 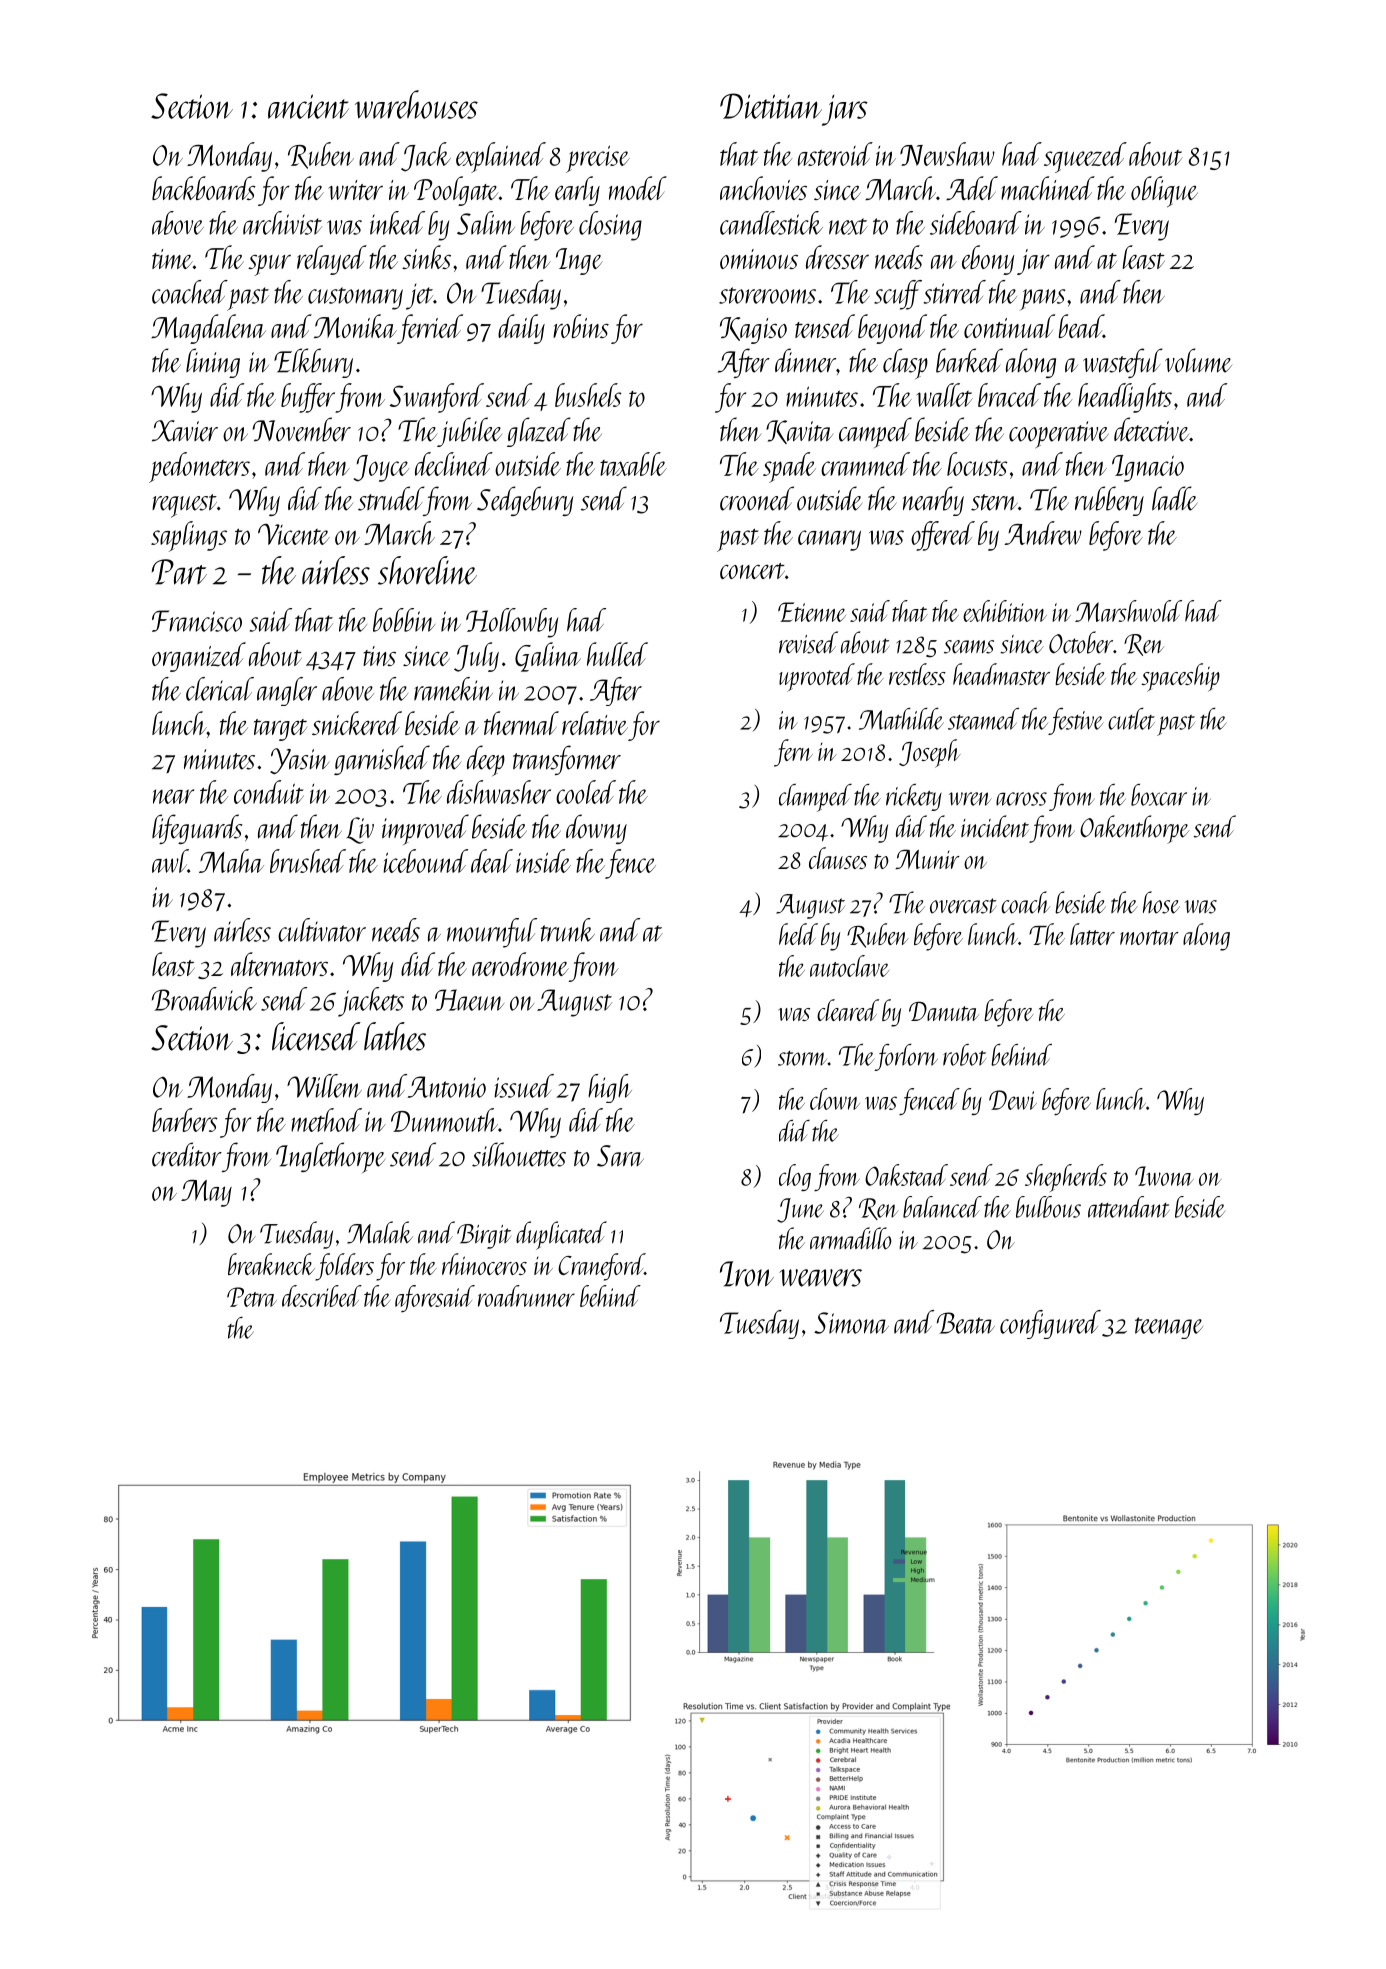 What do you see at coordinates (316, 1036) in the screenshot?
I see `licensed` at bounding box center [316, 1036].
